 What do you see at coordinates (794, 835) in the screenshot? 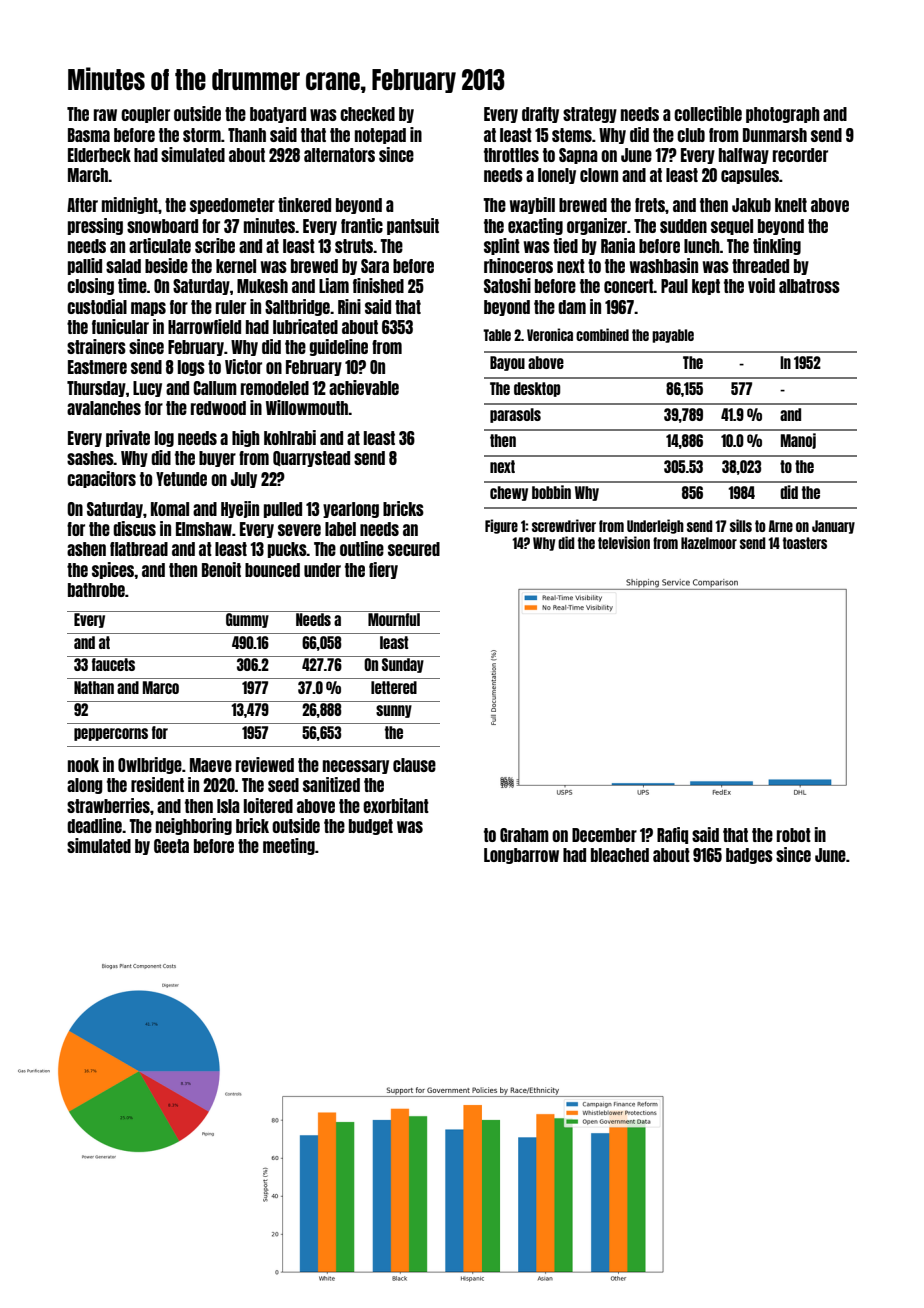
I see `robot` at bounding box center [794, 835].
